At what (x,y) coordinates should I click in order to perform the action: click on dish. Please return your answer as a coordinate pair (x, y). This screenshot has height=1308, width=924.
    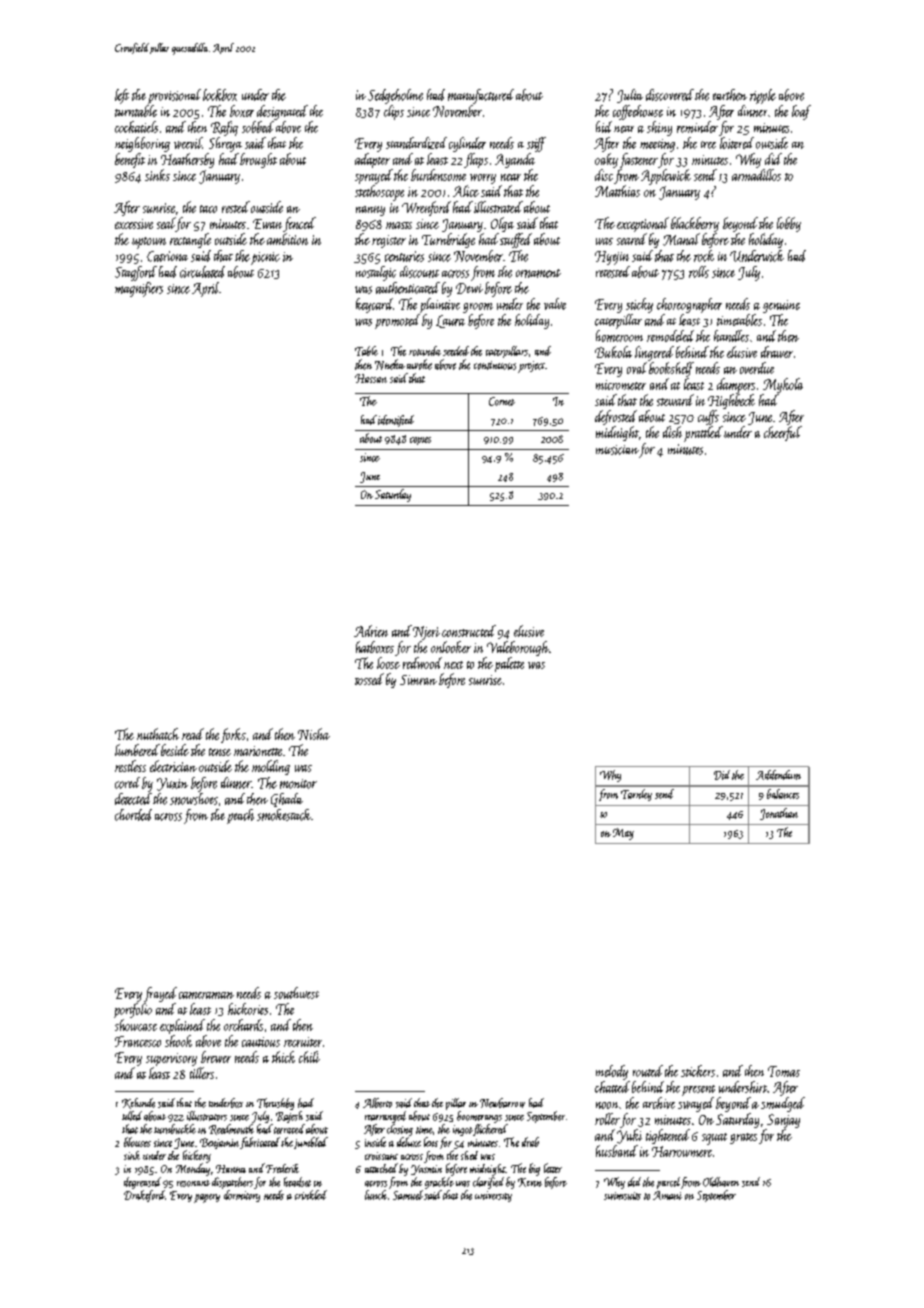
    Looking at the image, I should click on (672, 432).
